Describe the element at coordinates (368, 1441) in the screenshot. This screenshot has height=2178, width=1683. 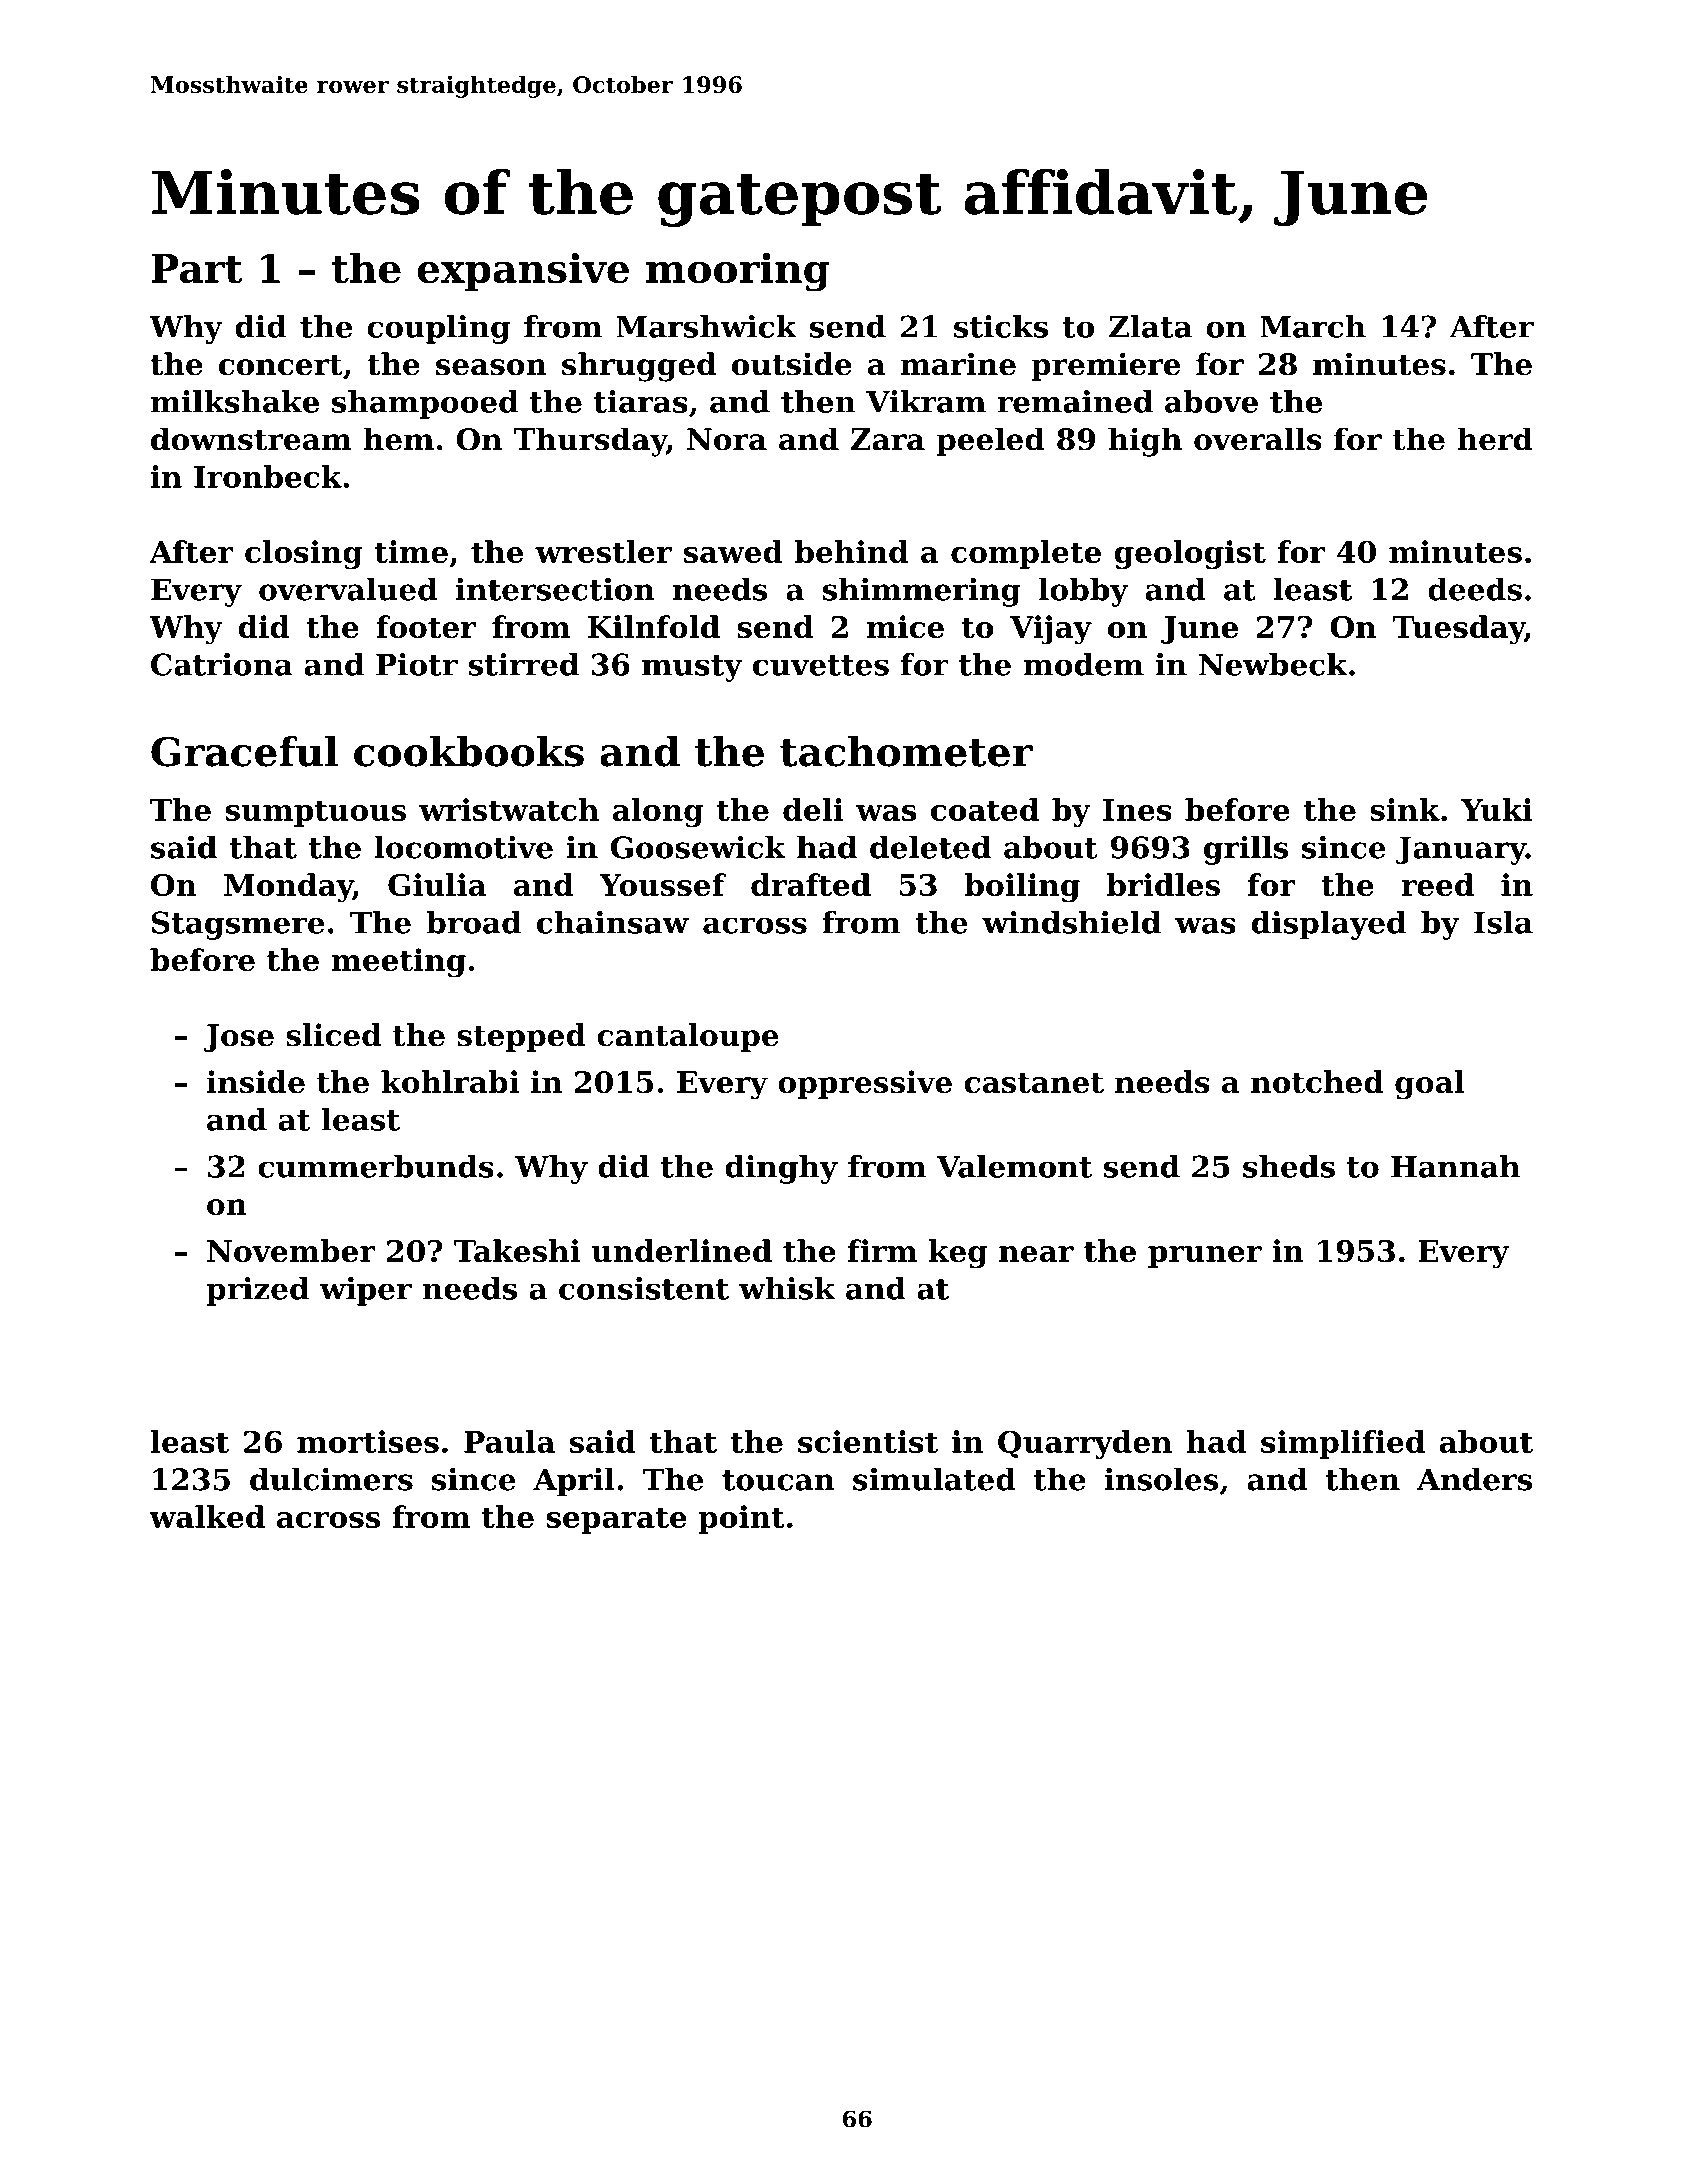
I see `mortises` at that location.
